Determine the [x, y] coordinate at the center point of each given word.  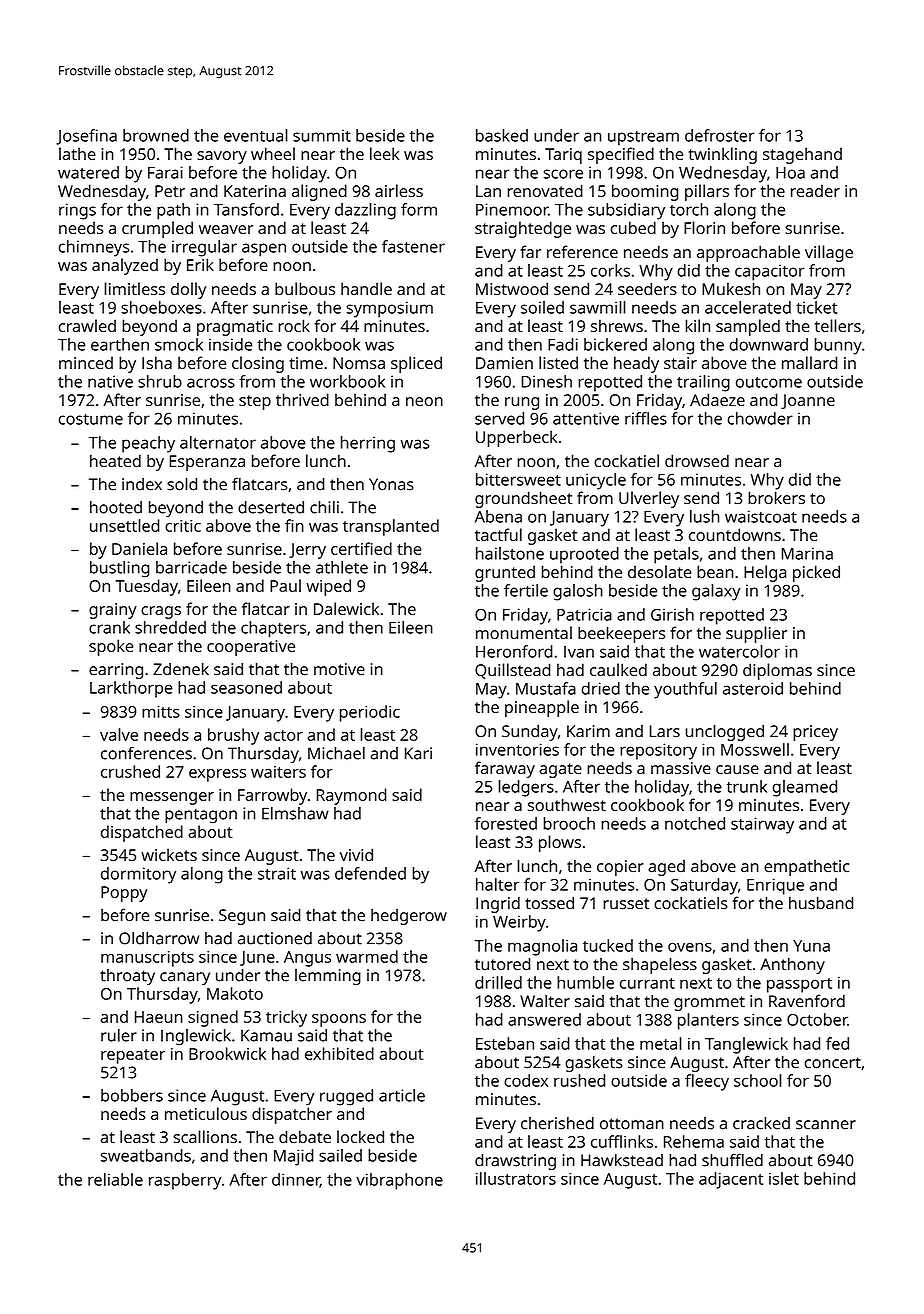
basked [502, 135]
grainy [113, 611]
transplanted [391, 527]
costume [91, 419]
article [402, 1095]
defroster [720, 135]
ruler [119, 1035]
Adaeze [717, 399]
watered [88, 172]
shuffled [732, 1160]
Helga [765, 573]
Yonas [391, 484]
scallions [205, 1136]
